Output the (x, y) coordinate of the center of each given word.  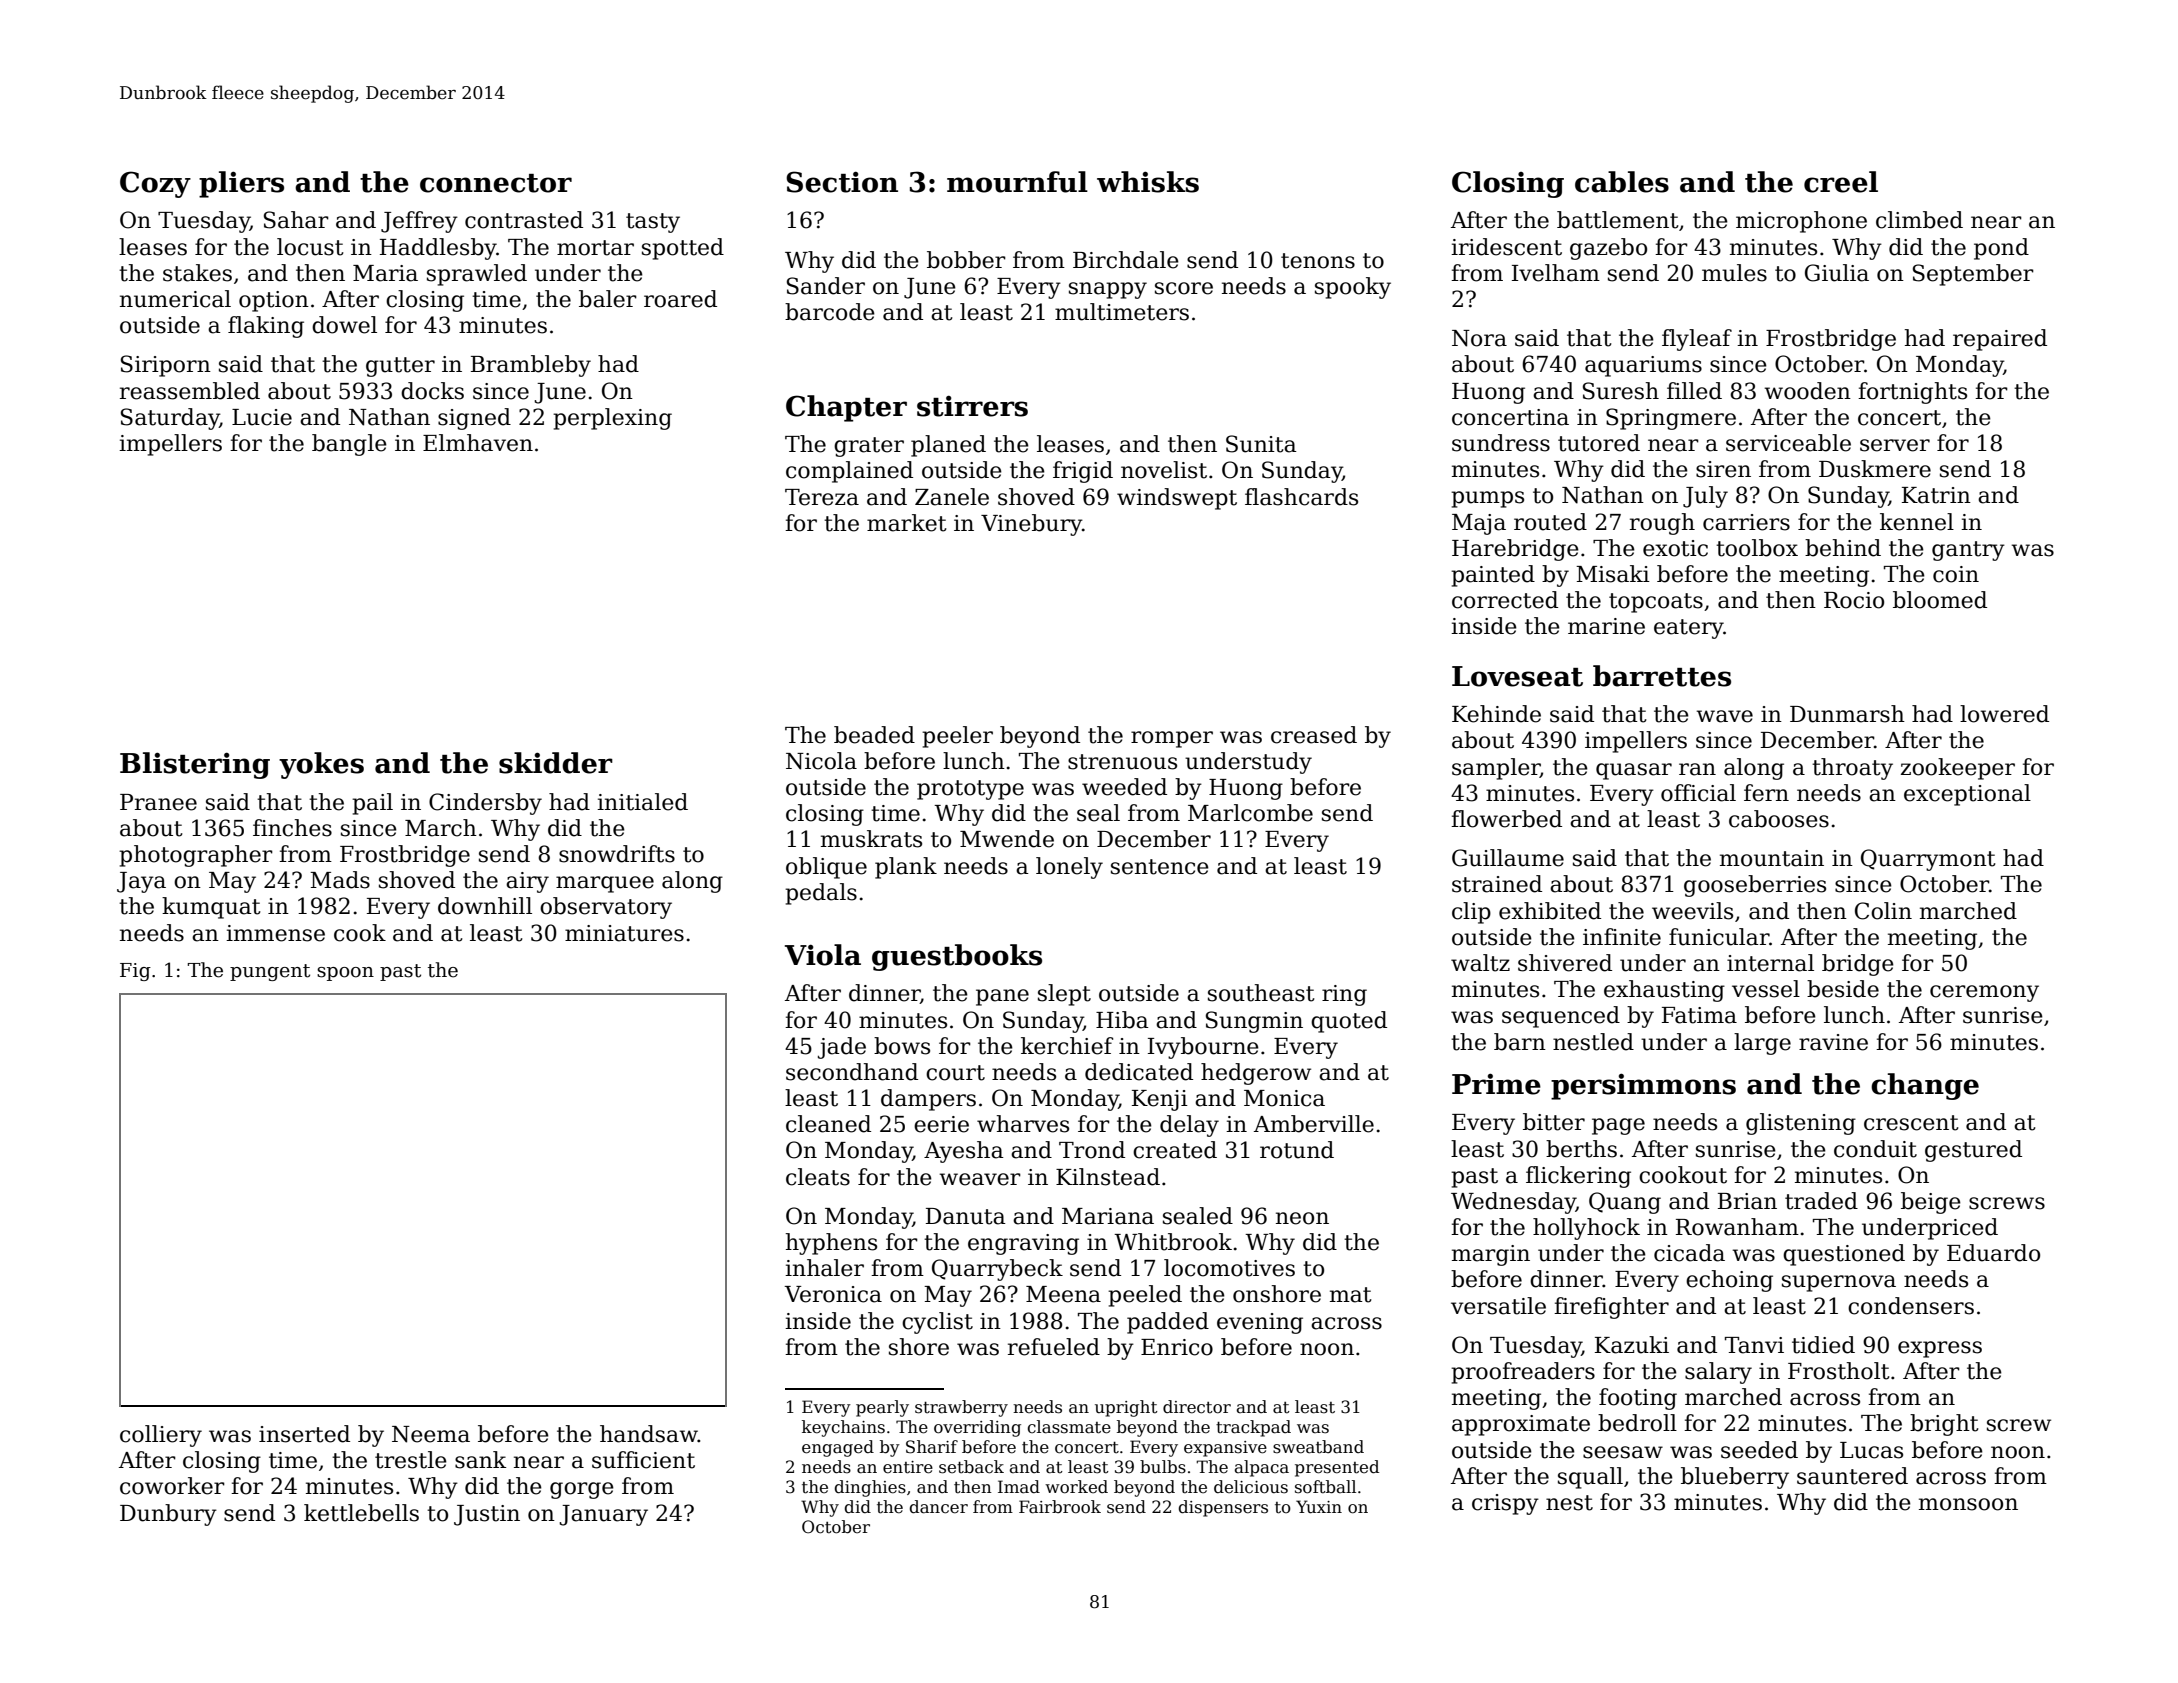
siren (1723, 469)
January (603, 1515)
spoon (345, 974)
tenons (1318, 261)
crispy (1505, 1504)
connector (496, 183)
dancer (939, 1507)
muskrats (871, 839)
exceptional (1967, 795)
